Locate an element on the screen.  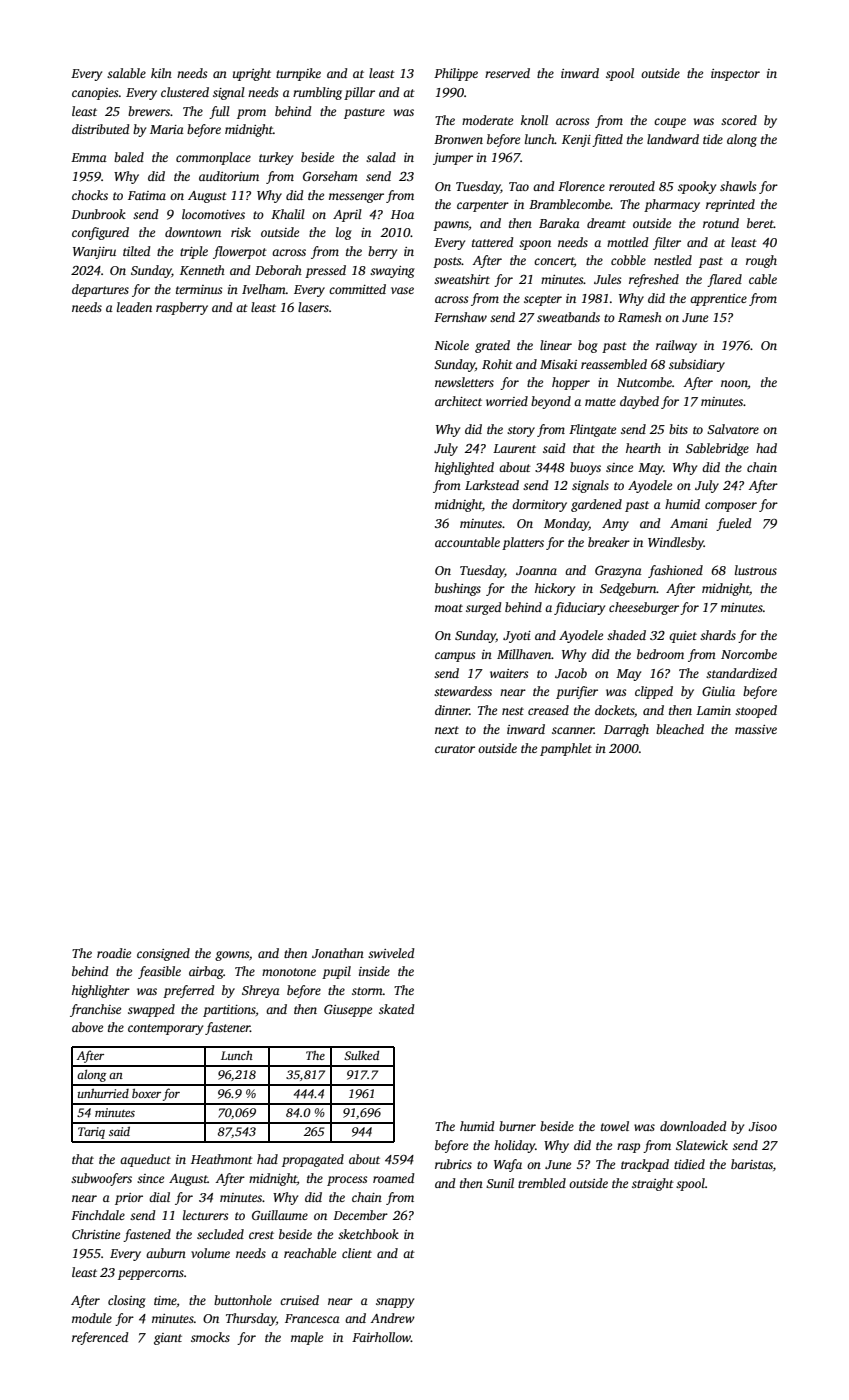
scored is located at coordinates (739, 120).
